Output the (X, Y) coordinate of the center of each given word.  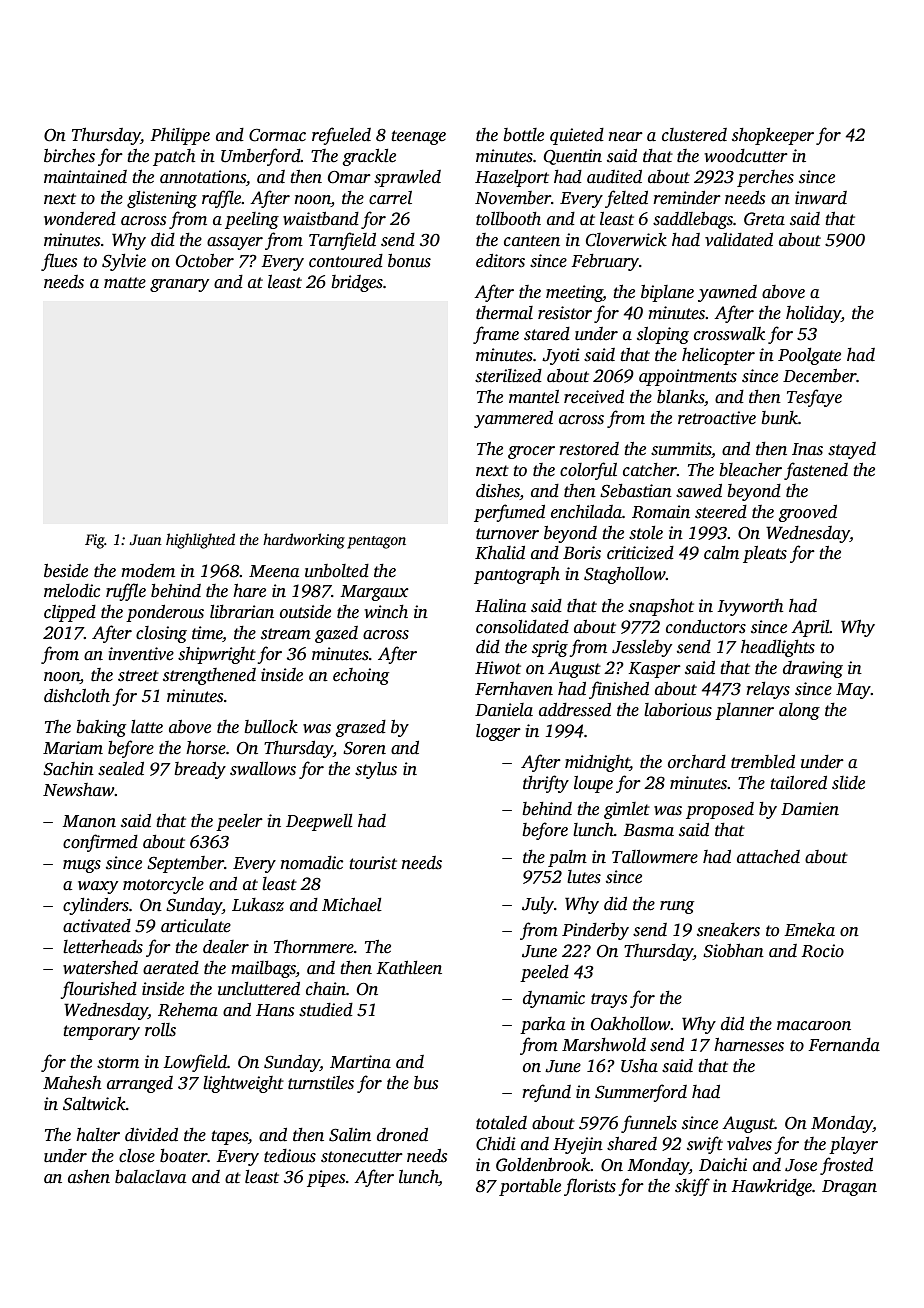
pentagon (376, 542)
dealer (226, 947)
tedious (290, 1156)
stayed (852, 450)
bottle (524, 135)
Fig (95, 541)
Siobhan (733, 951)
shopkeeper (773, 136)
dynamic (554, 999)
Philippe (180, 136)
